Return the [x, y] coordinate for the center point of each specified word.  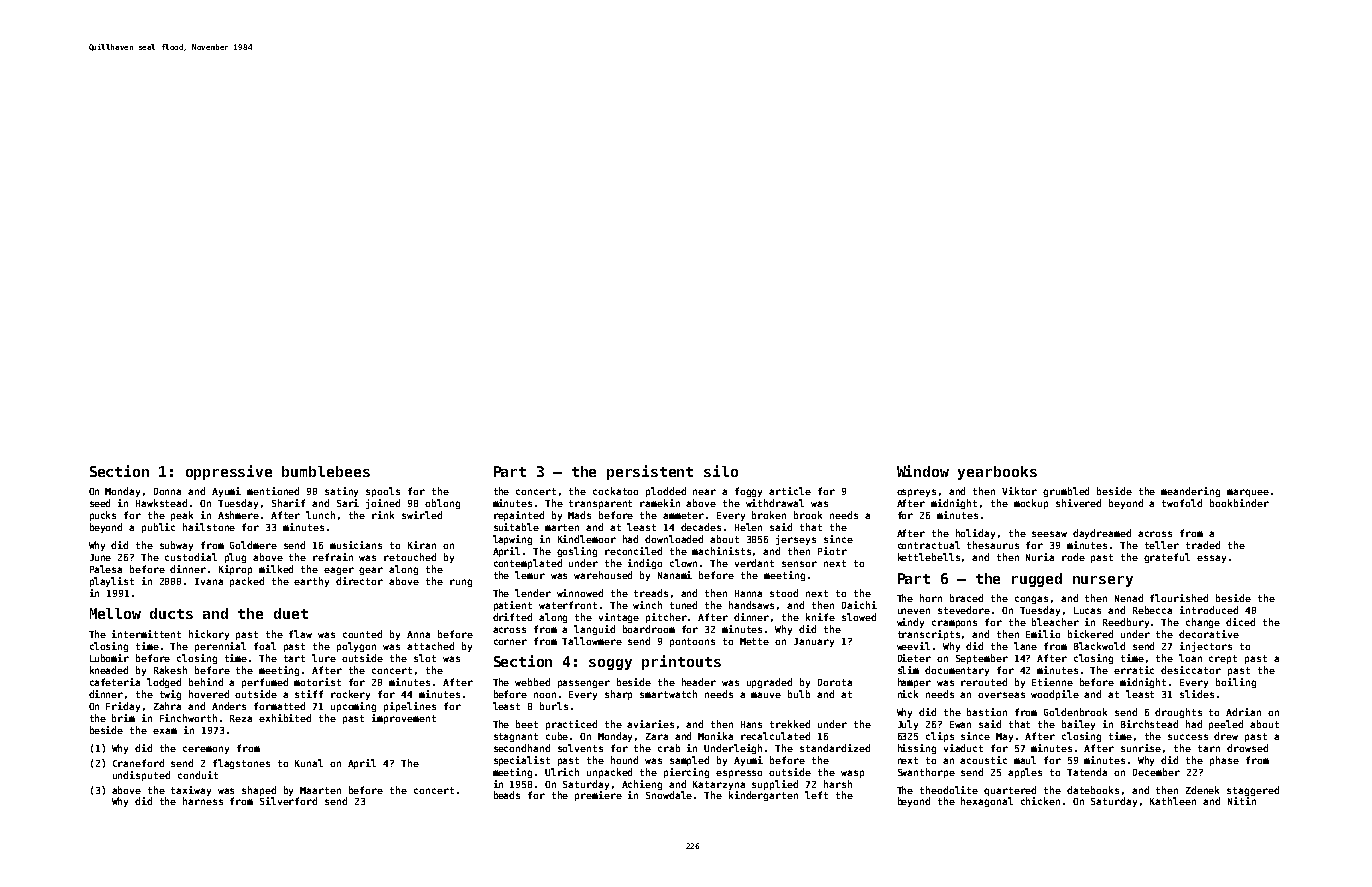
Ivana [209, 581]
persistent [650, 472]
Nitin [1242, 801]
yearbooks [997, 473]
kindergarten [763, 796]
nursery [1103, 581]
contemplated [528, 564]
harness [203, 801]
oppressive [229, 472]
